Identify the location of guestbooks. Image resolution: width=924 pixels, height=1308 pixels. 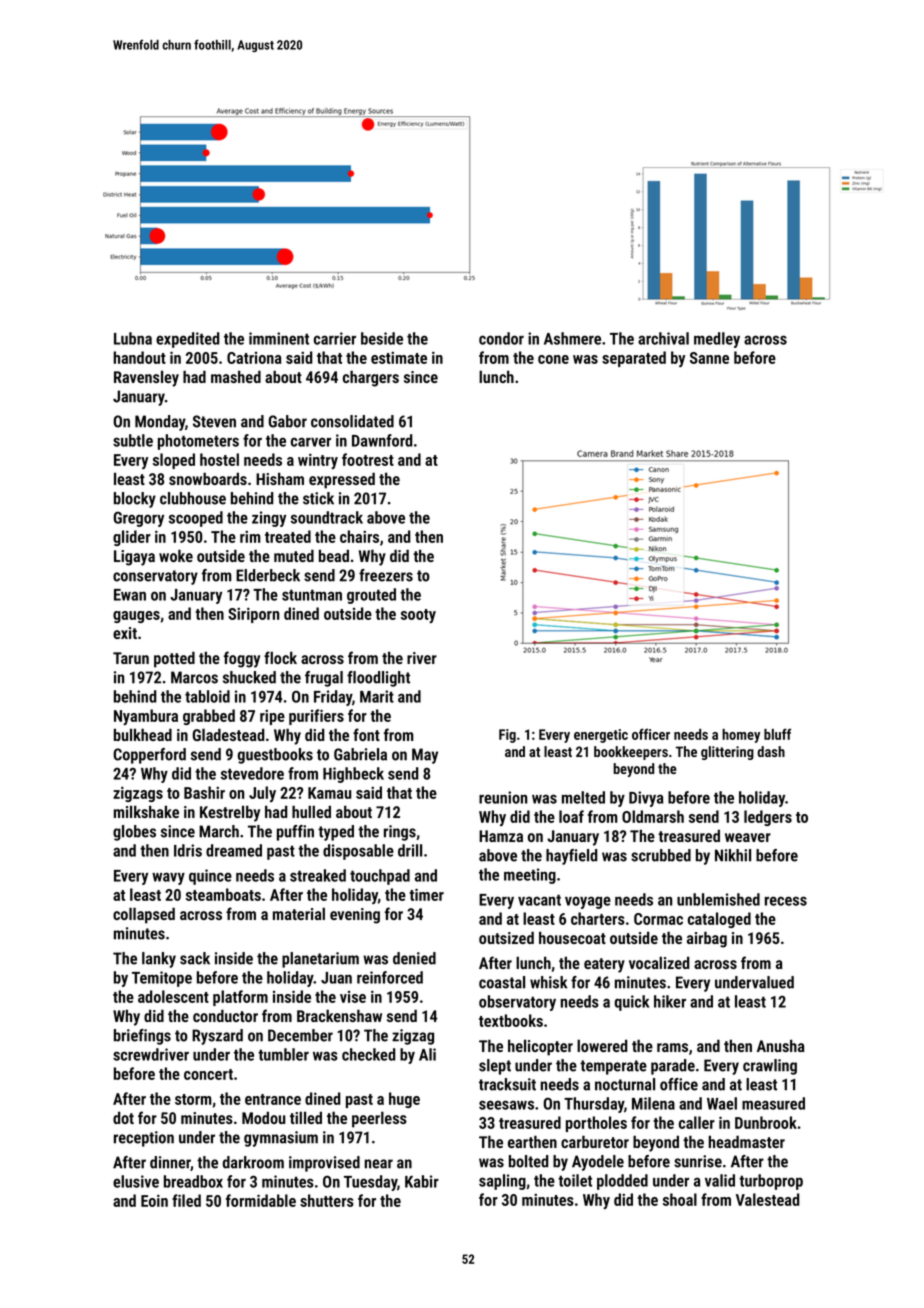
(275, 756).
